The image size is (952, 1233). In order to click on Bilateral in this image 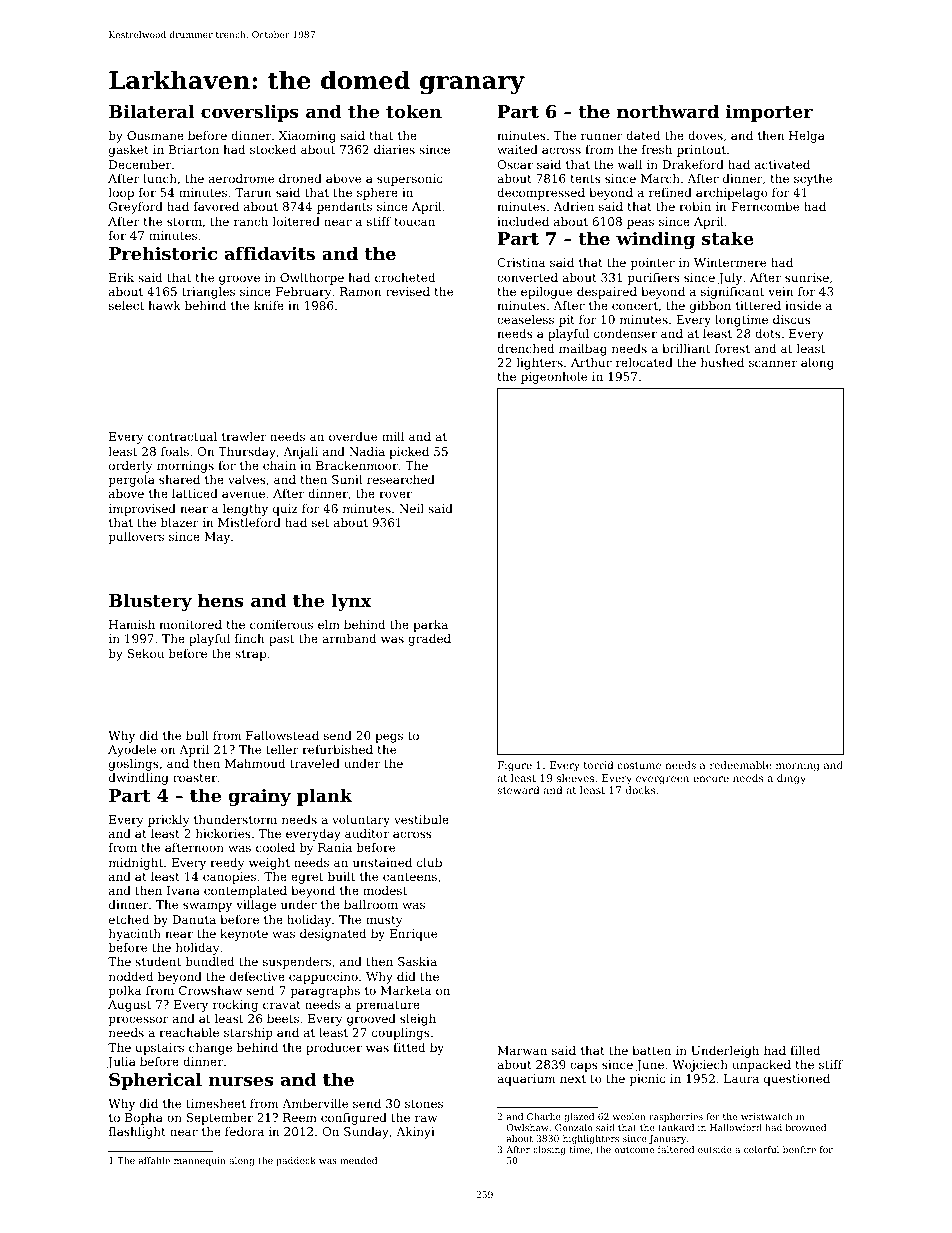, I will do `click(152, 111)`.
